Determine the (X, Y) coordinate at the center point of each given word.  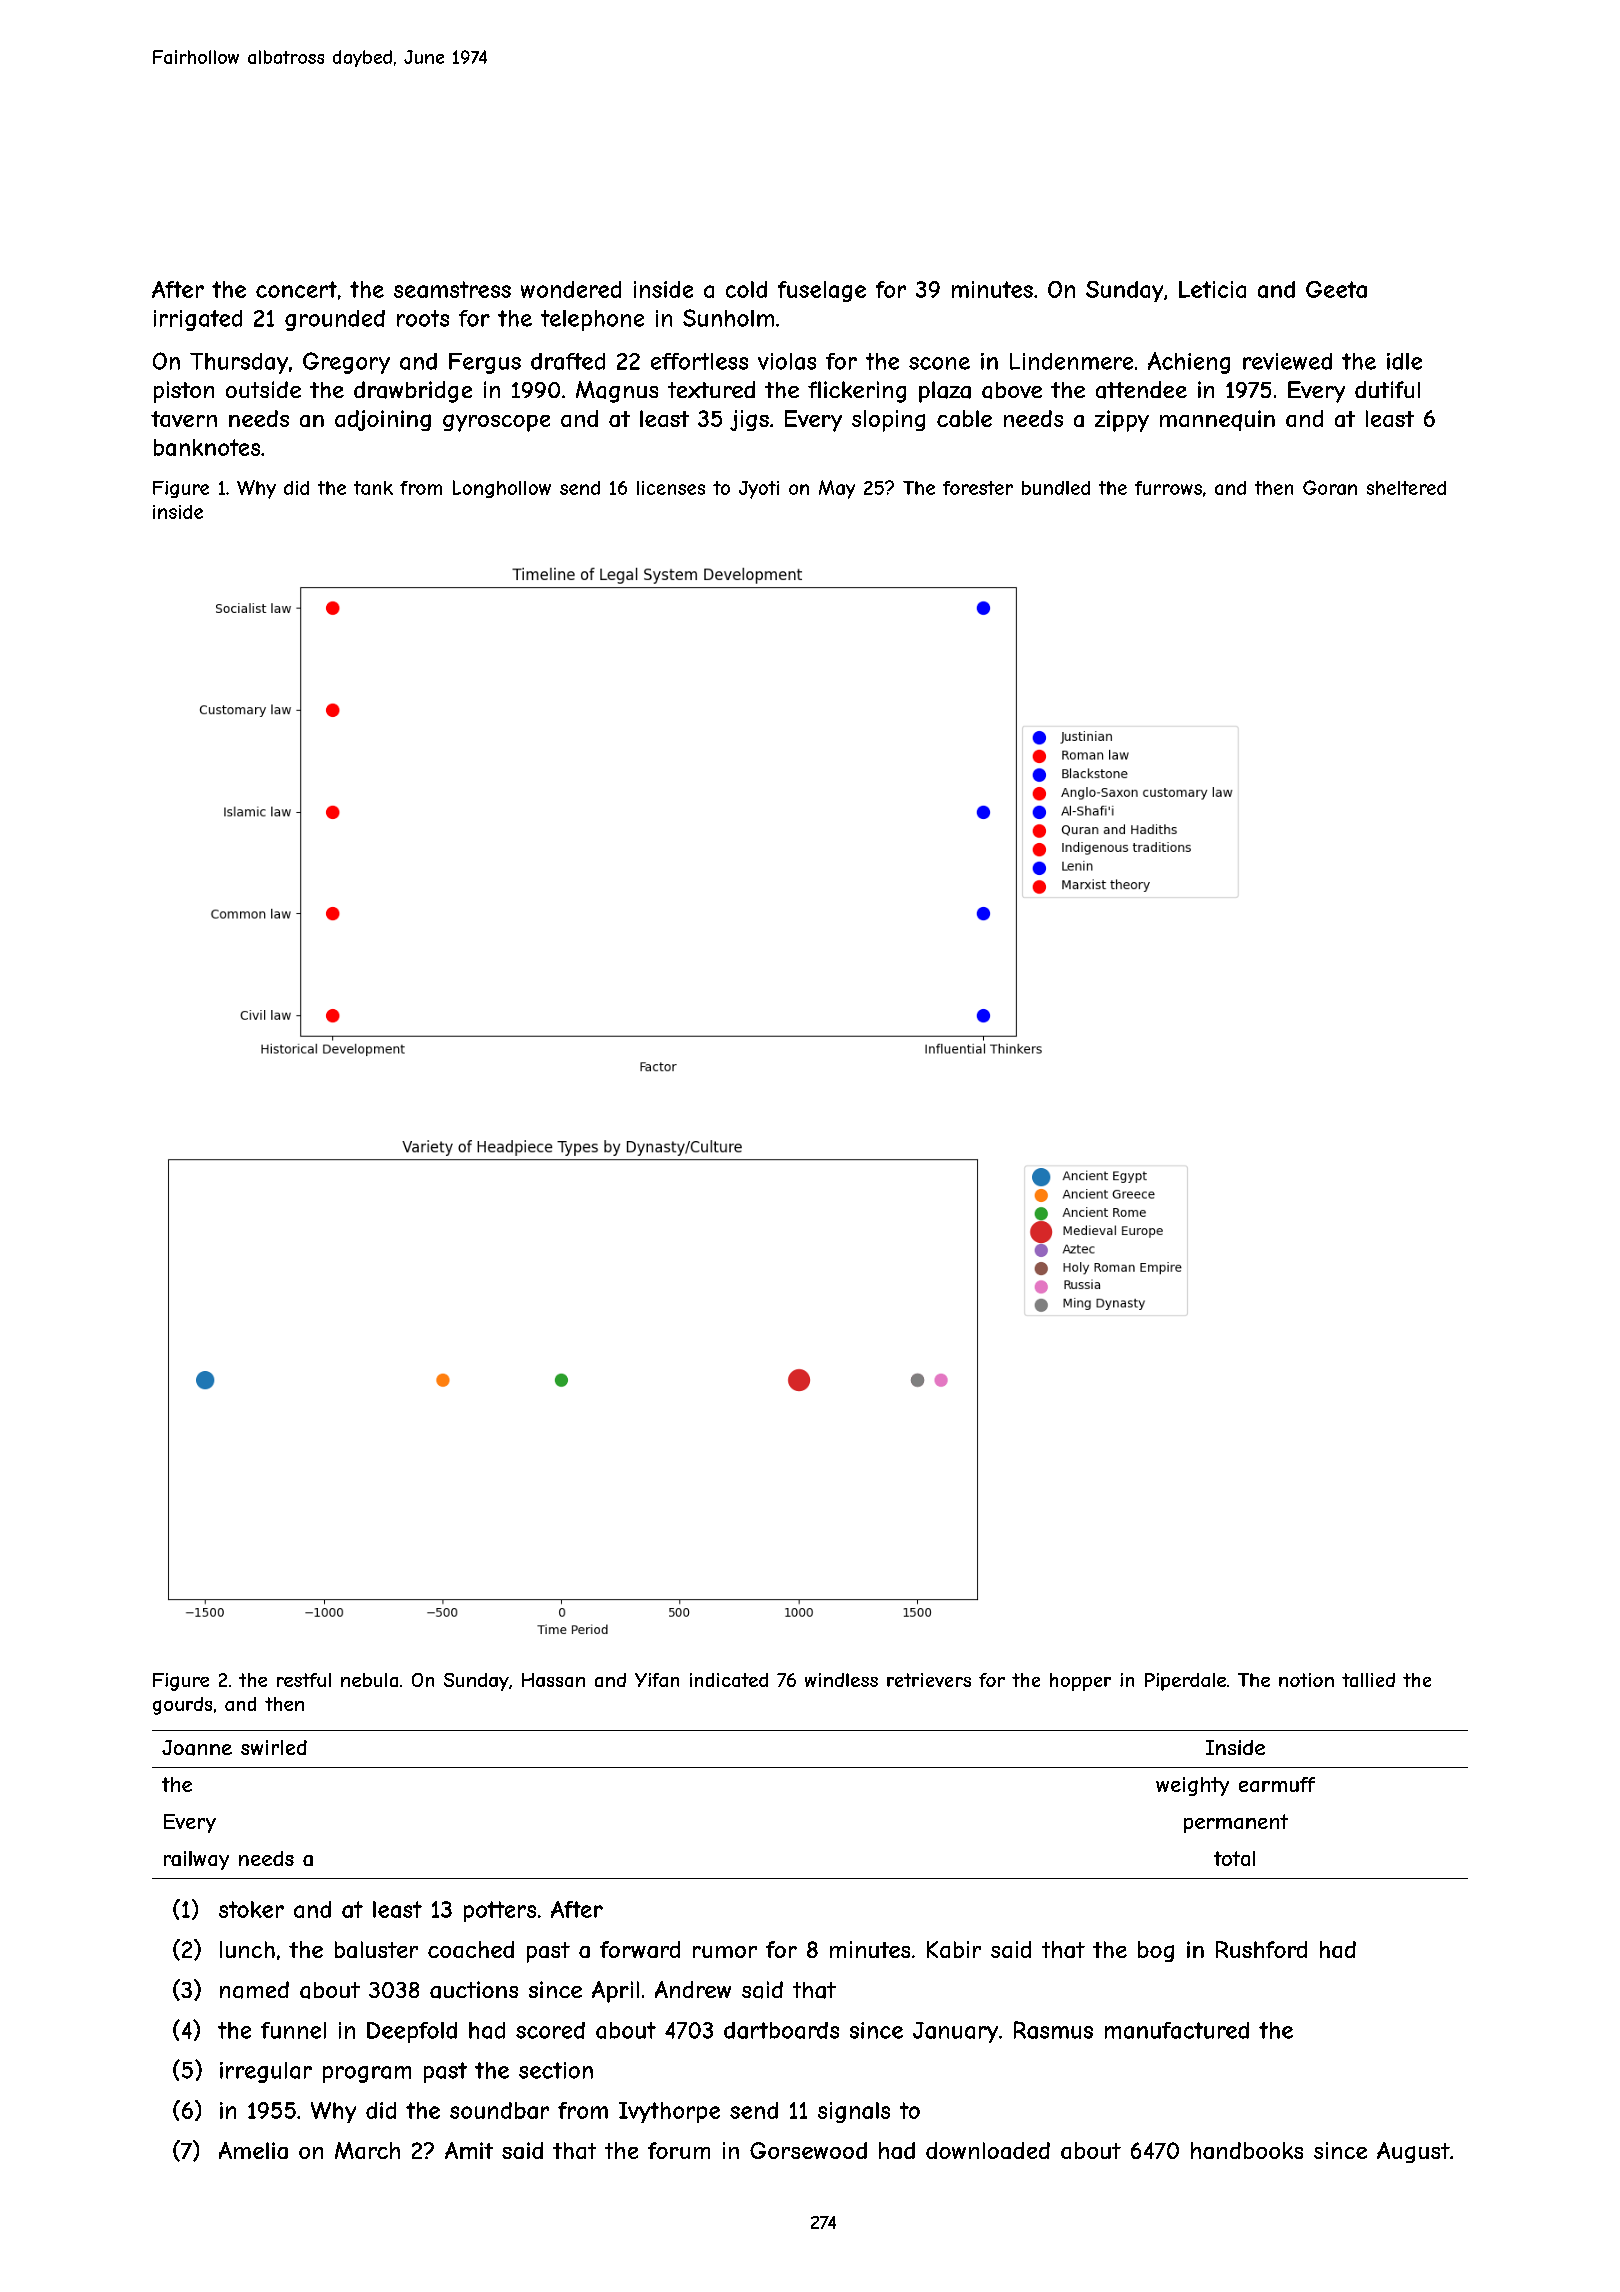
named (254, 1990)
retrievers (929, 1680)
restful (304, 1680)
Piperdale (1185, 1682)
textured (711, 389)
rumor (725, 1952)
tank (373, 488)
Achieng (1189, 363)
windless (841, 1680)
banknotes (207, 447)
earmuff (1277, 1784)
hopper (1080, 1682)
